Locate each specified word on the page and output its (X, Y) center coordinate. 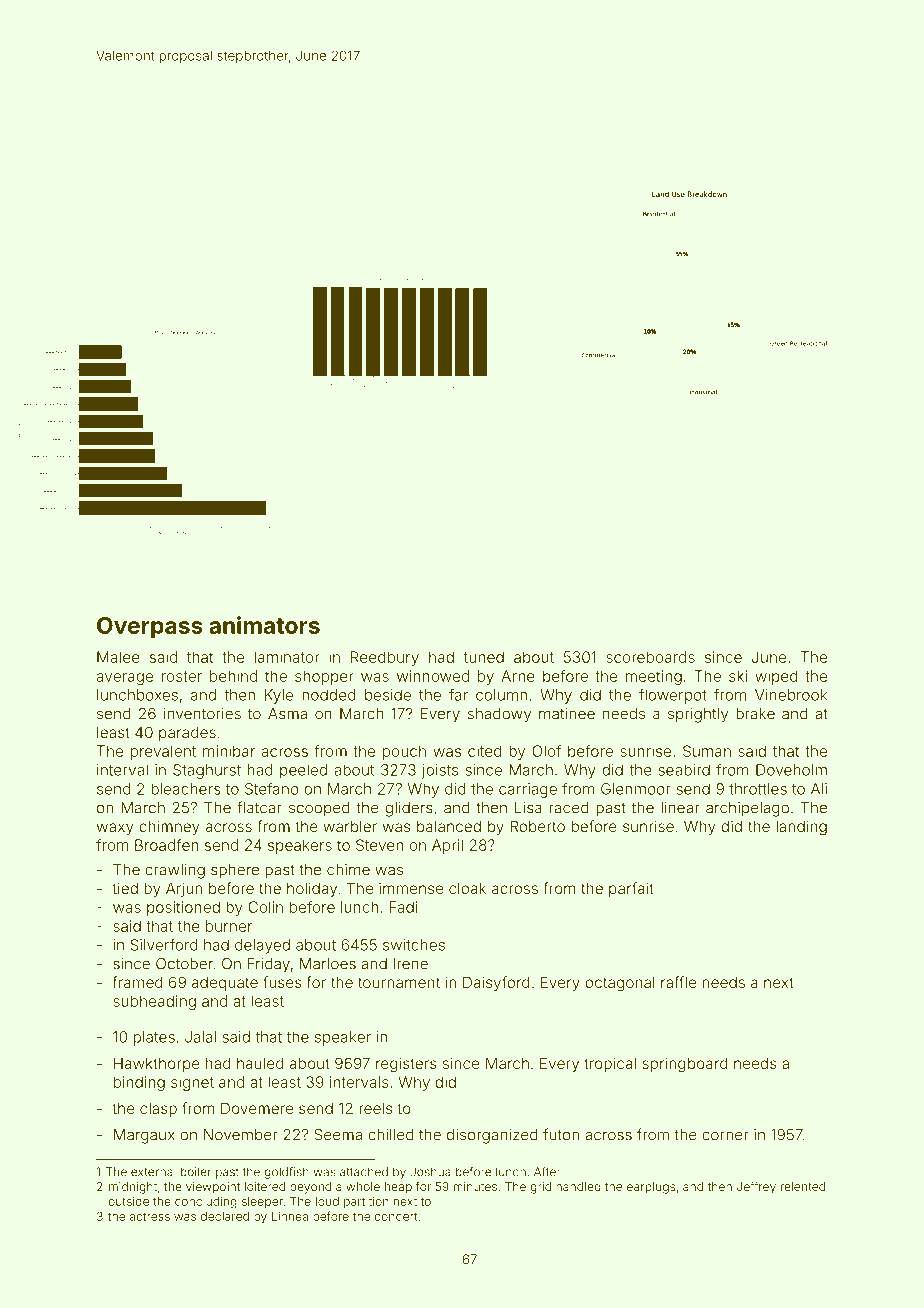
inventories (202, 714)
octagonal (620, 984)
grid (540, 1188)
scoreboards (650, 657)
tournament (399, 982)
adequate (225, 984)
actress (150, 1216)
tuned (483, 657)
